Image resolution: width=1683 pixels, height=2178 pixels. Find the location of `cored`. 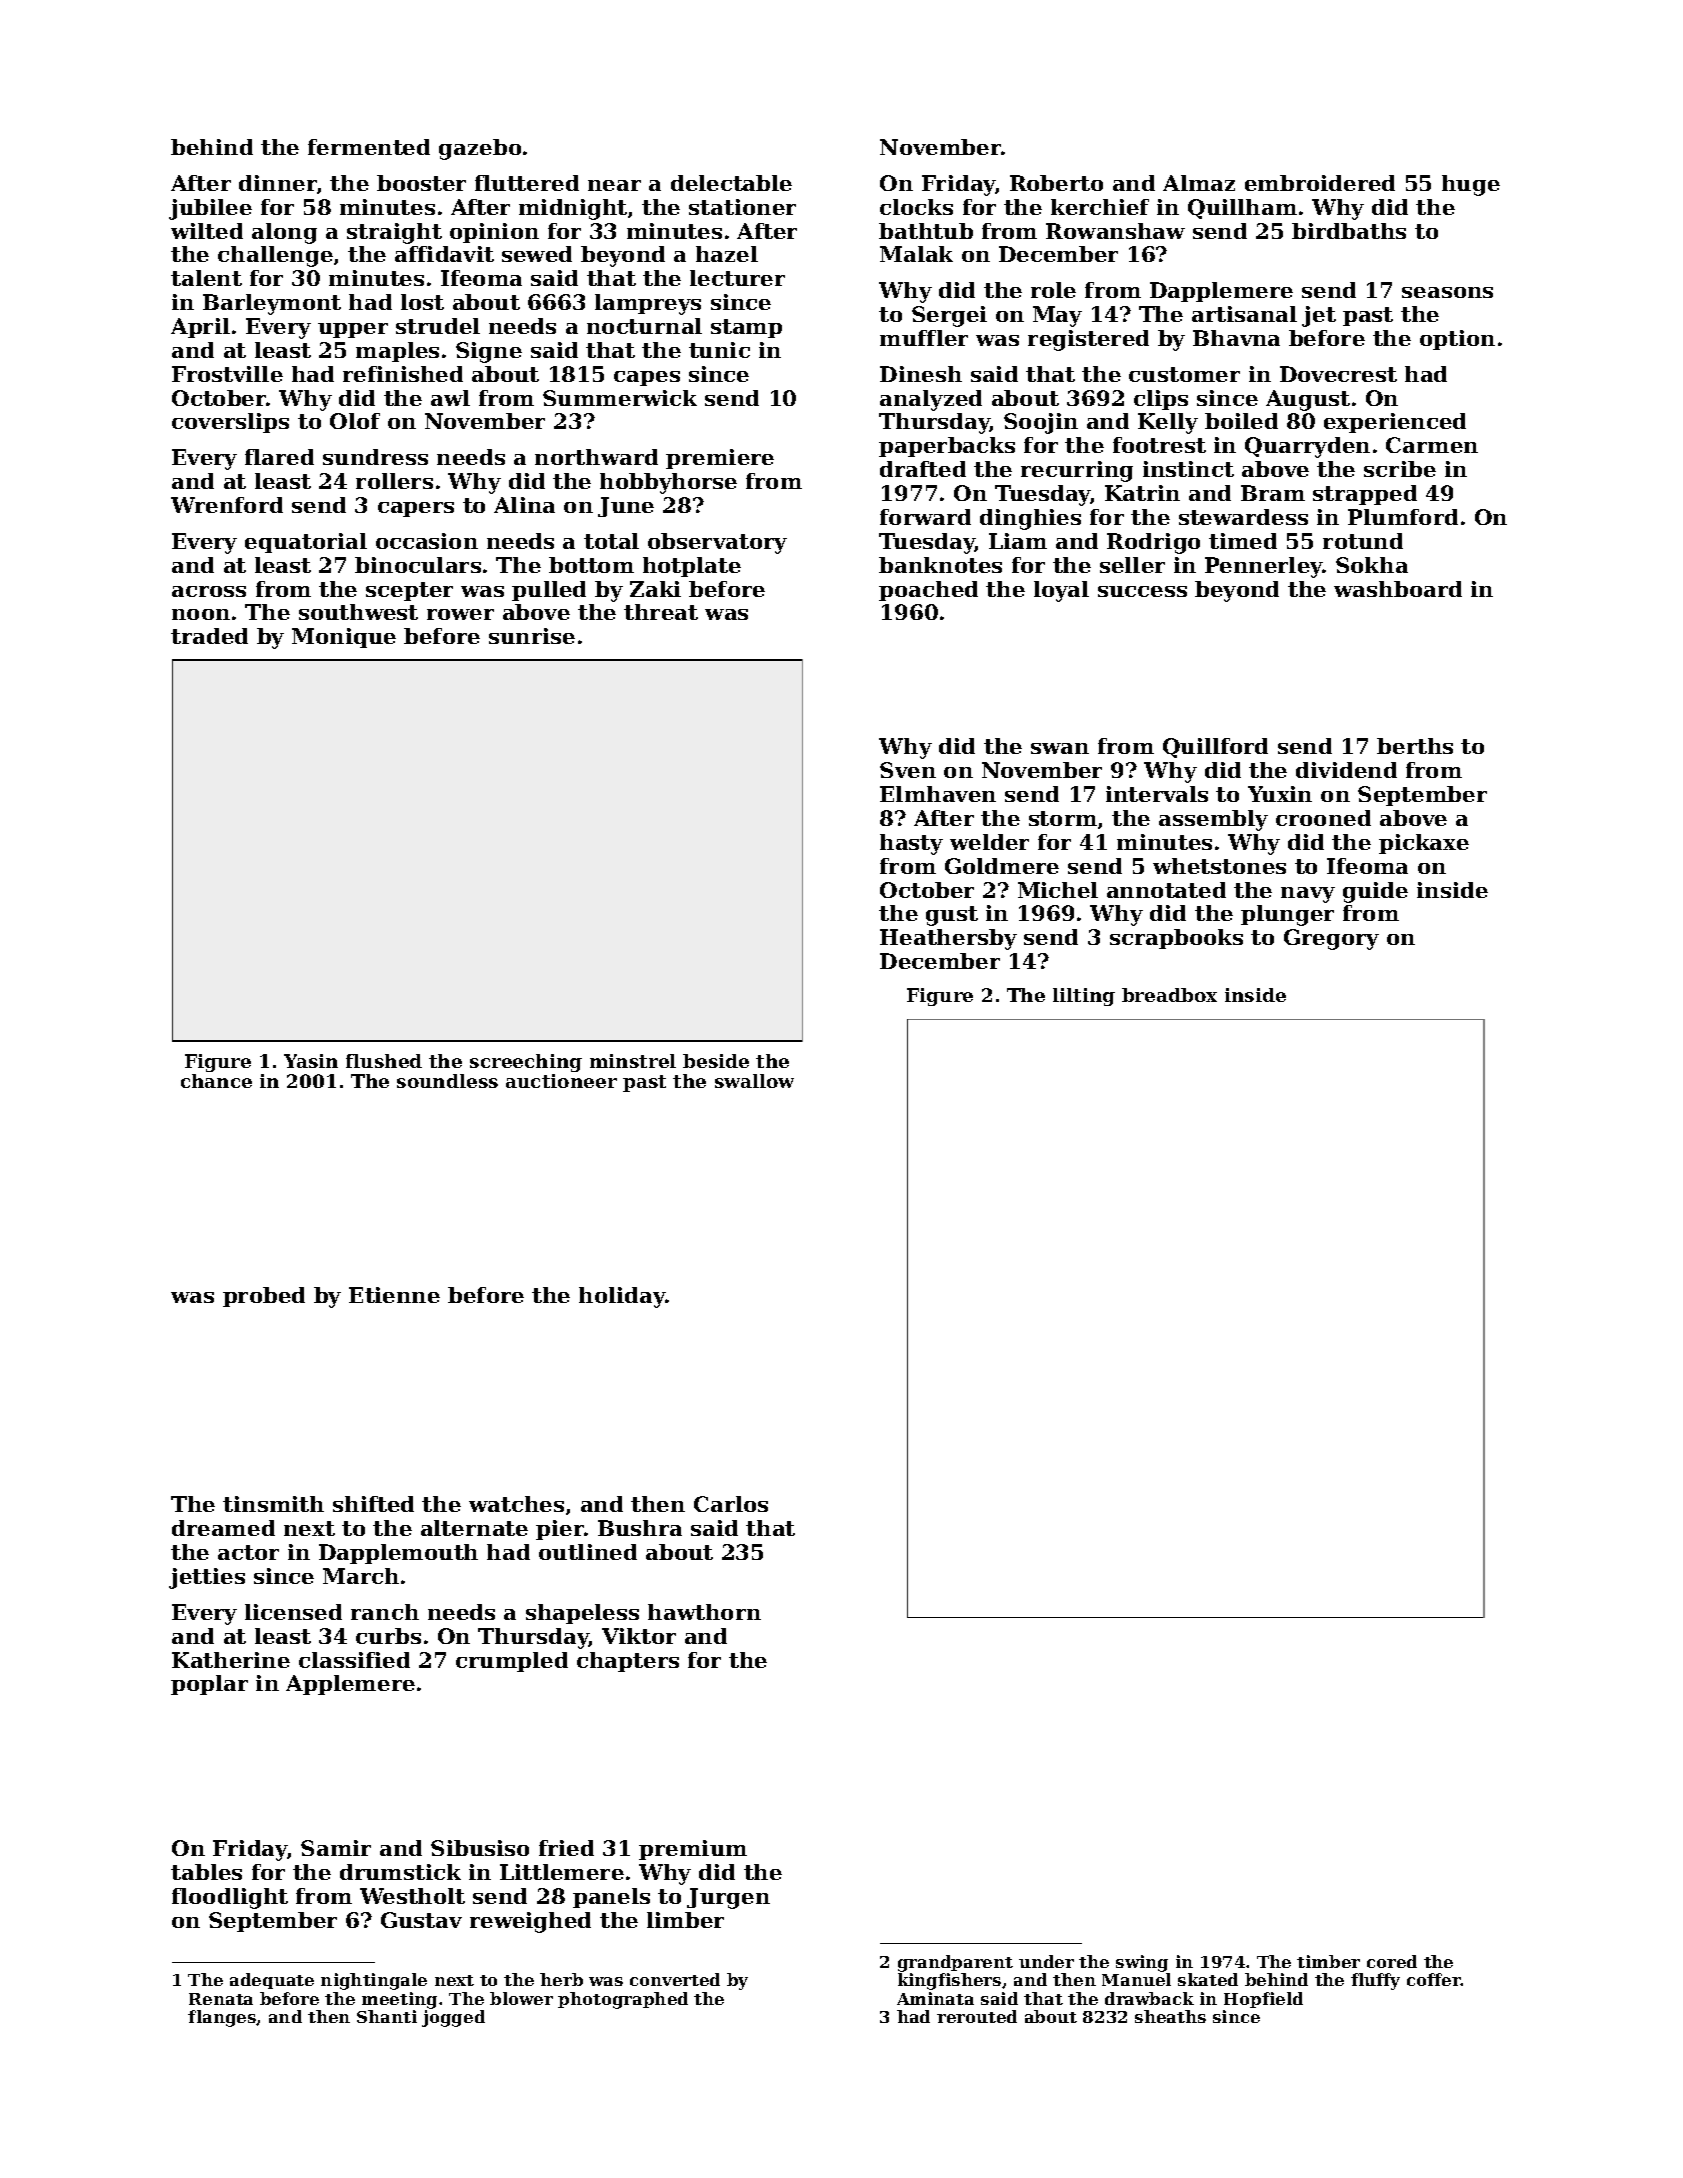

cored is located at coordinates (1392, 1961).
